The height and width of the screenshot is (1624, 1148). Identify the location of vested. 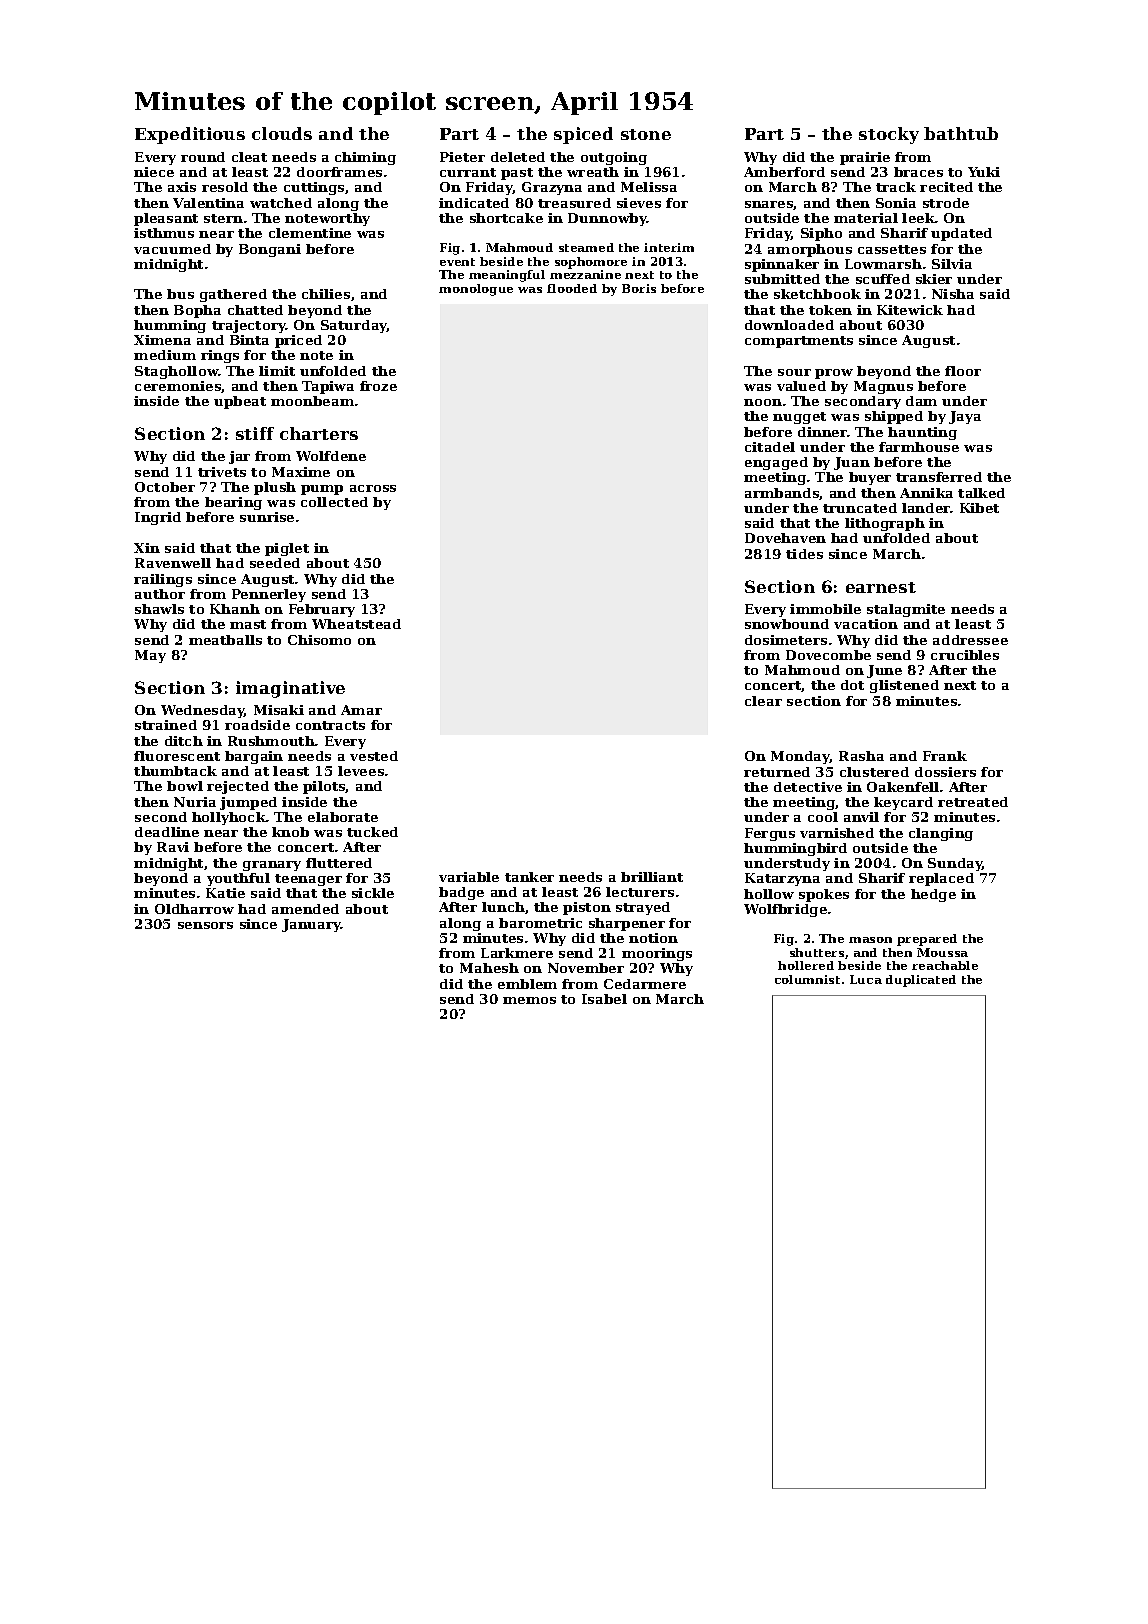
(374, 756).
